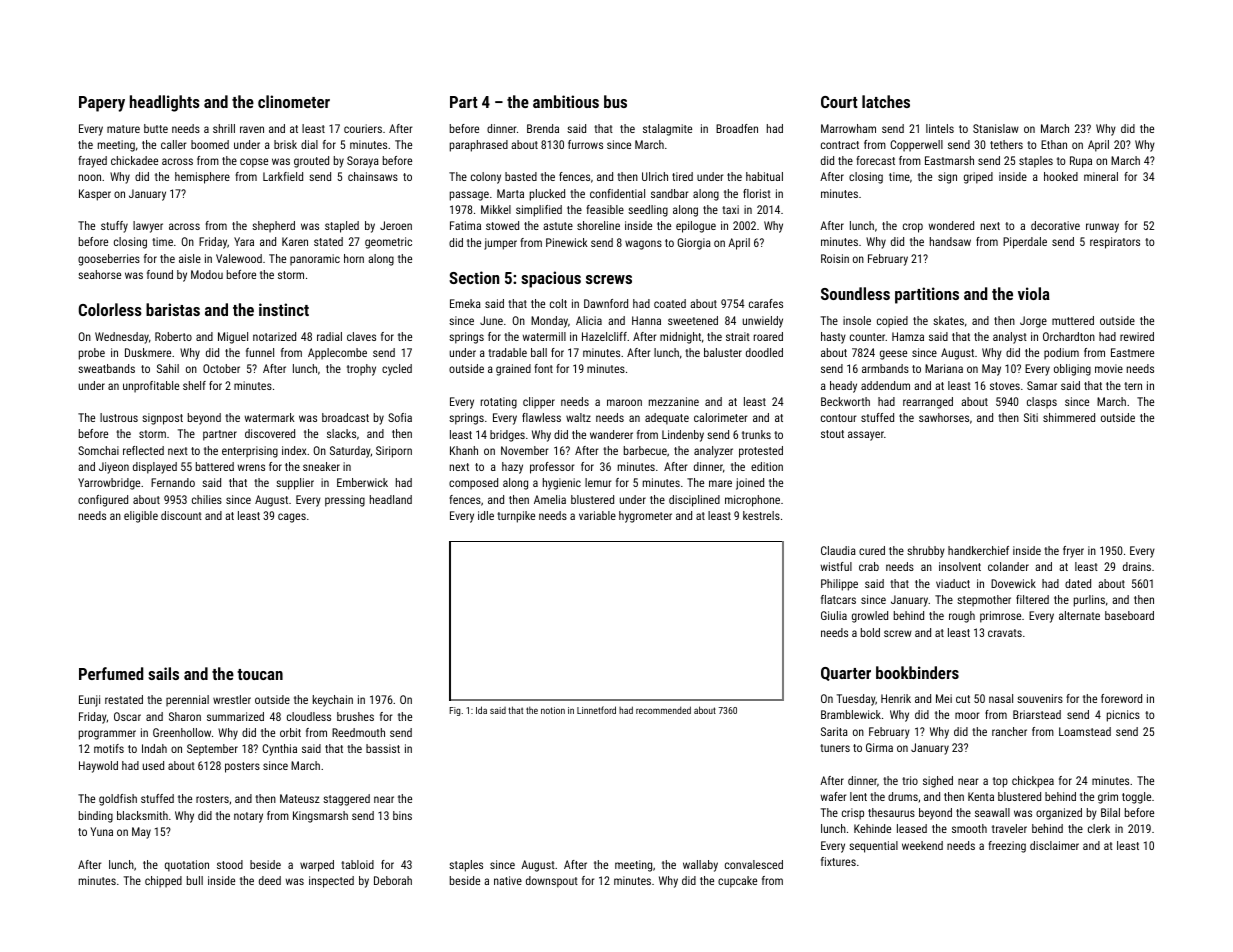  What do you see at coordinates (119, 417) in the image?
I see `lustrous` at bounding box center [119, 417].
